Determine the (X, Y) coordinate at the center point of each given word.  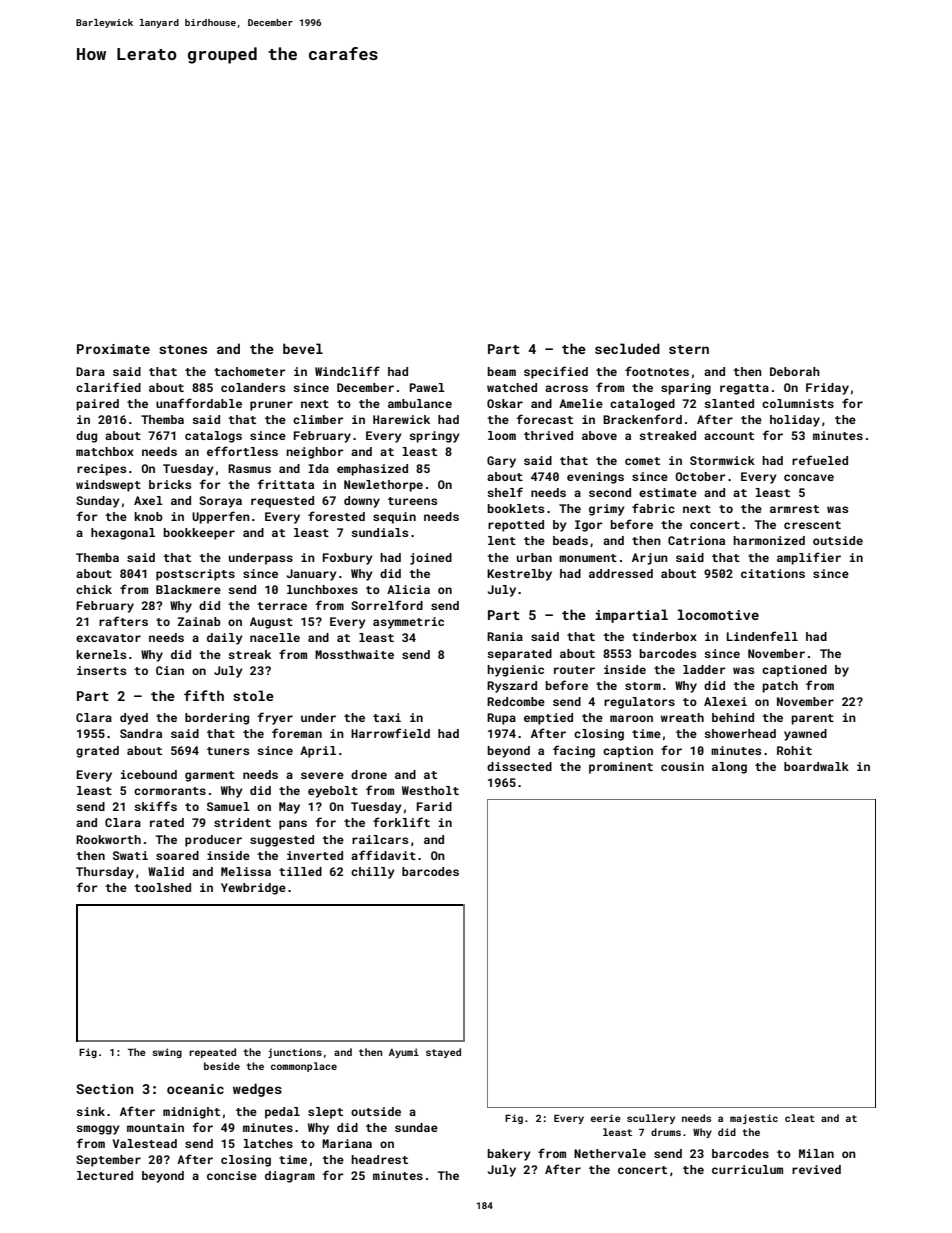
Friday (827, 389)
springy (434, 437)
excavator (108, 638)
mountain (155, 1127)
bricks (170, 484)
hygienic (515, 671)
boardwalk (816, 766)
